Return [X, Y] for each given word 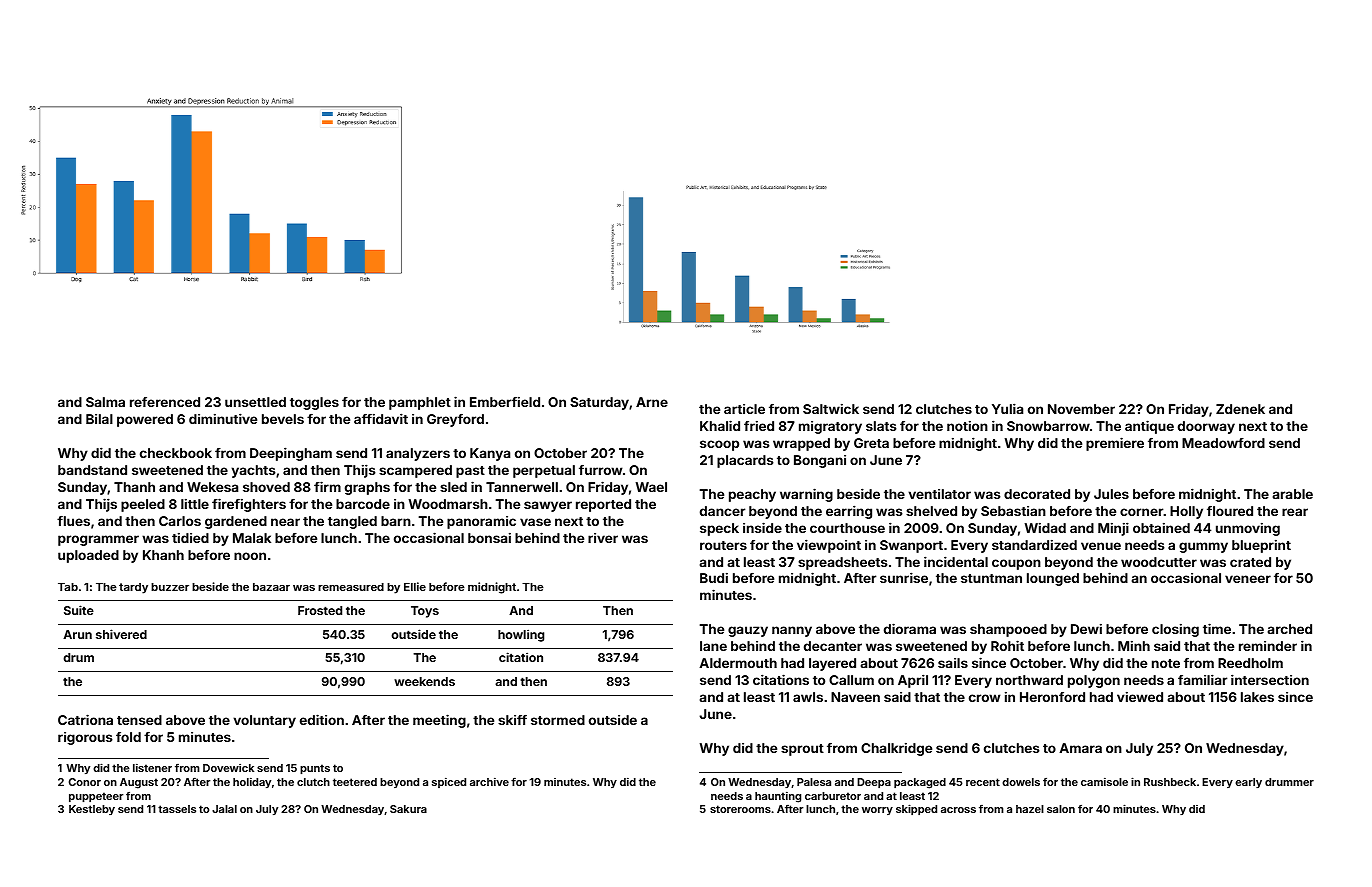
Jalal [224, 809]
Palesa [814, 782]
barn [396, 521]
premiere [1115, 444]
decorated [1037, 494]
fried [759, 426]
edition [322, 719]
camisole [1104, 781]
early [1248, 783]
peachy [752, 495]
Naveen [855, 697]
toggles [314, 403]
